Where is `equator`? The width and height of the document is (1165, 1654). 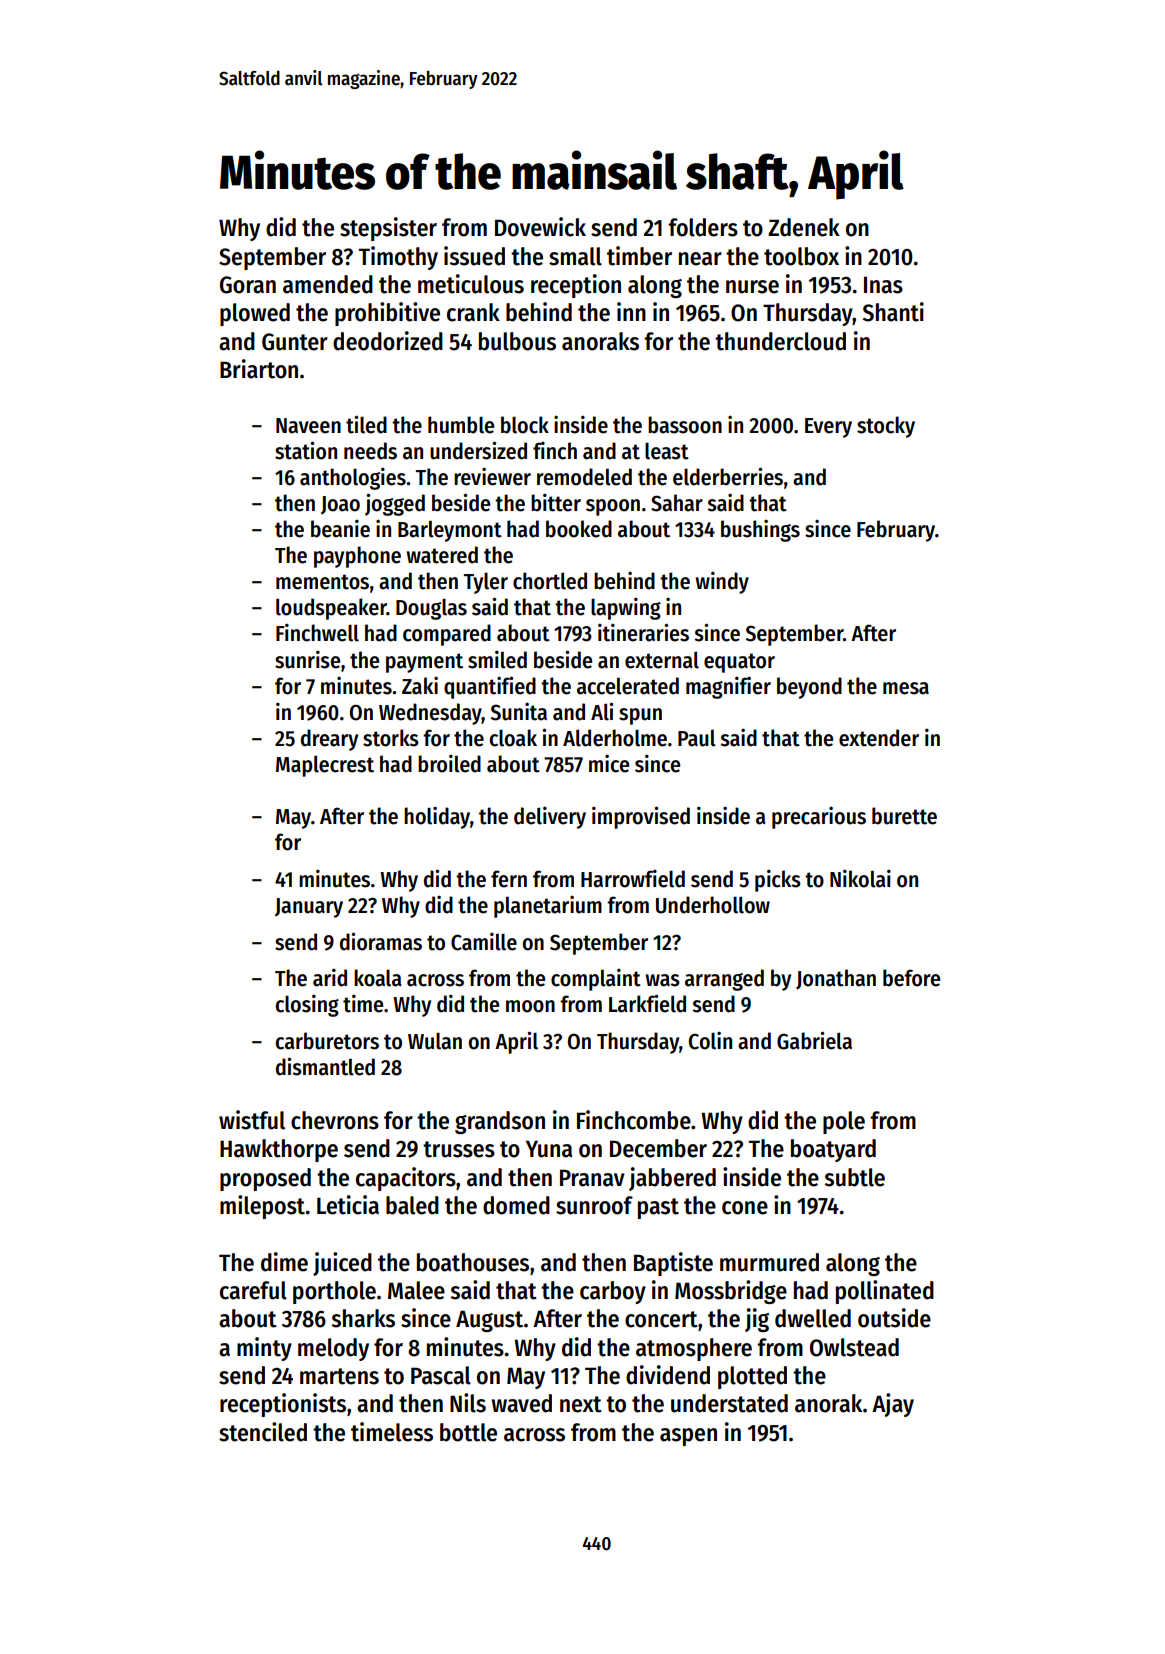 equator is located at coordinates (739, 663).
